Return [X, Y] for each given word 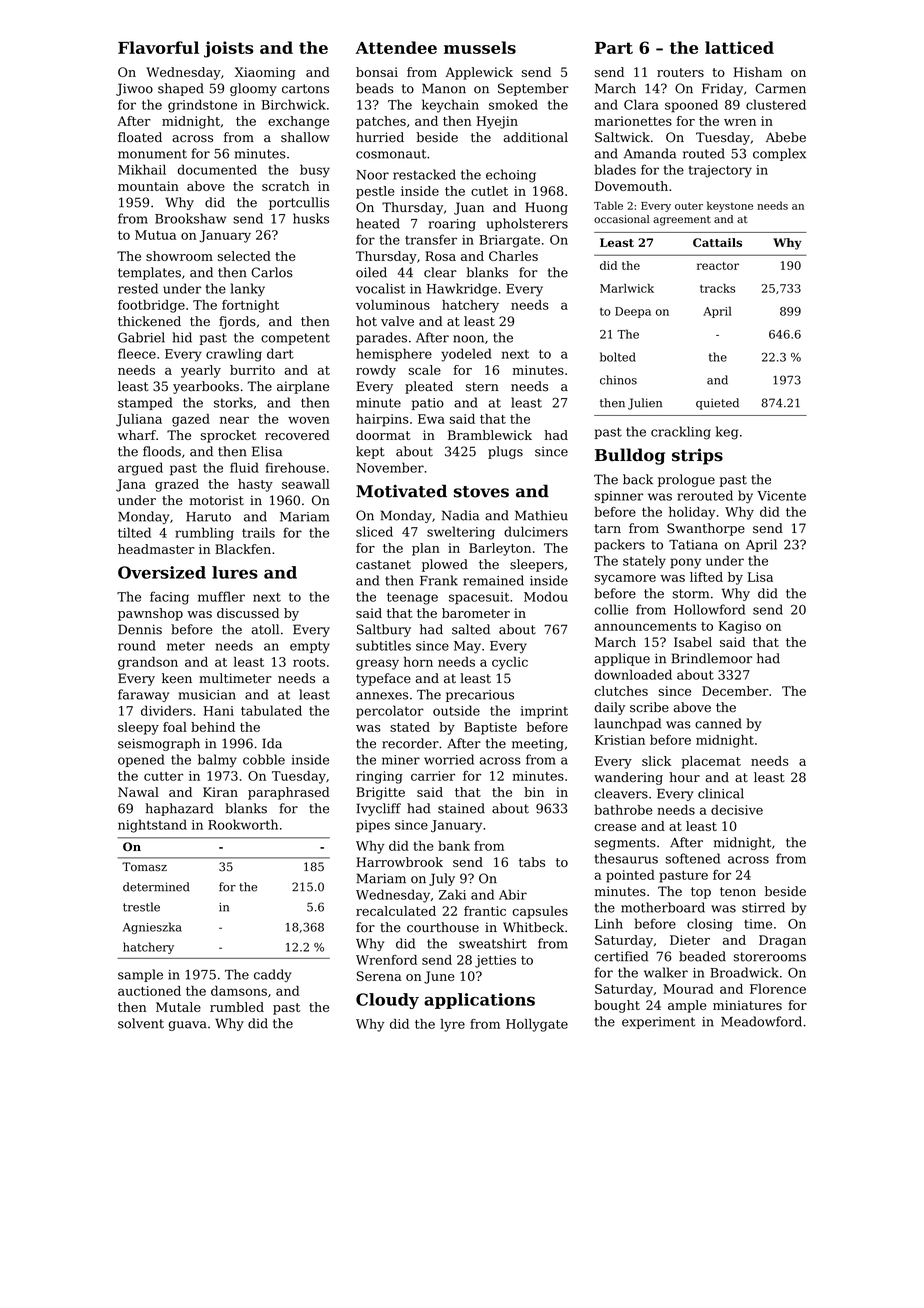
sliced [374, 531]
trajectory [720, 171]
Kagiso [739, 627]
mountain [148, 186]
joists [228, 49]
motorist [217, 500]
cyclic [510, 663]
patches [381, 122]
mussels [480, 47]
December [735, 691]
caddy [272, 975]
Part [614, 48]
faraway [143, 695]
